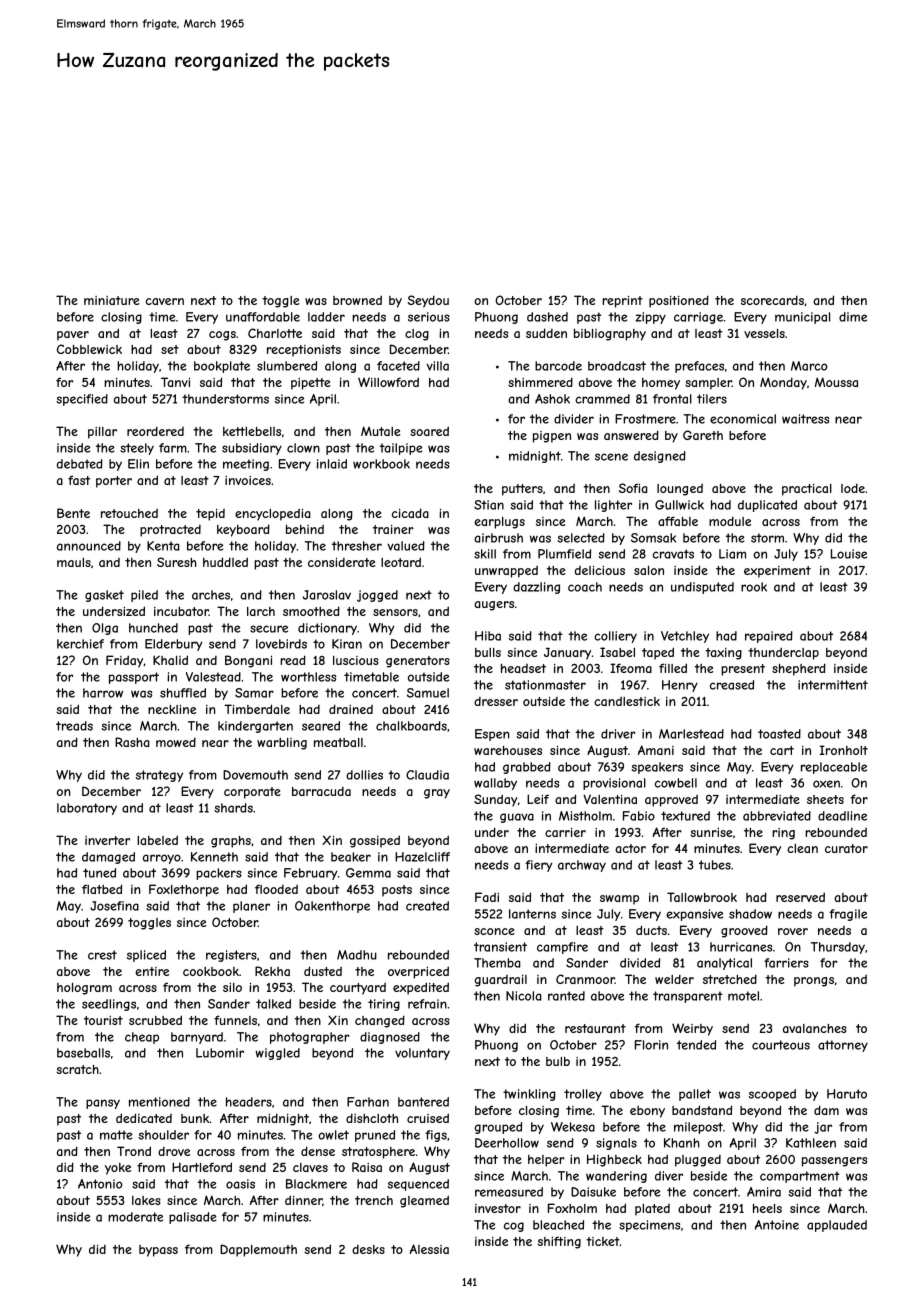  Describe the element at coordinates (418, 972) in the page. I see `overpriced` at that location.
